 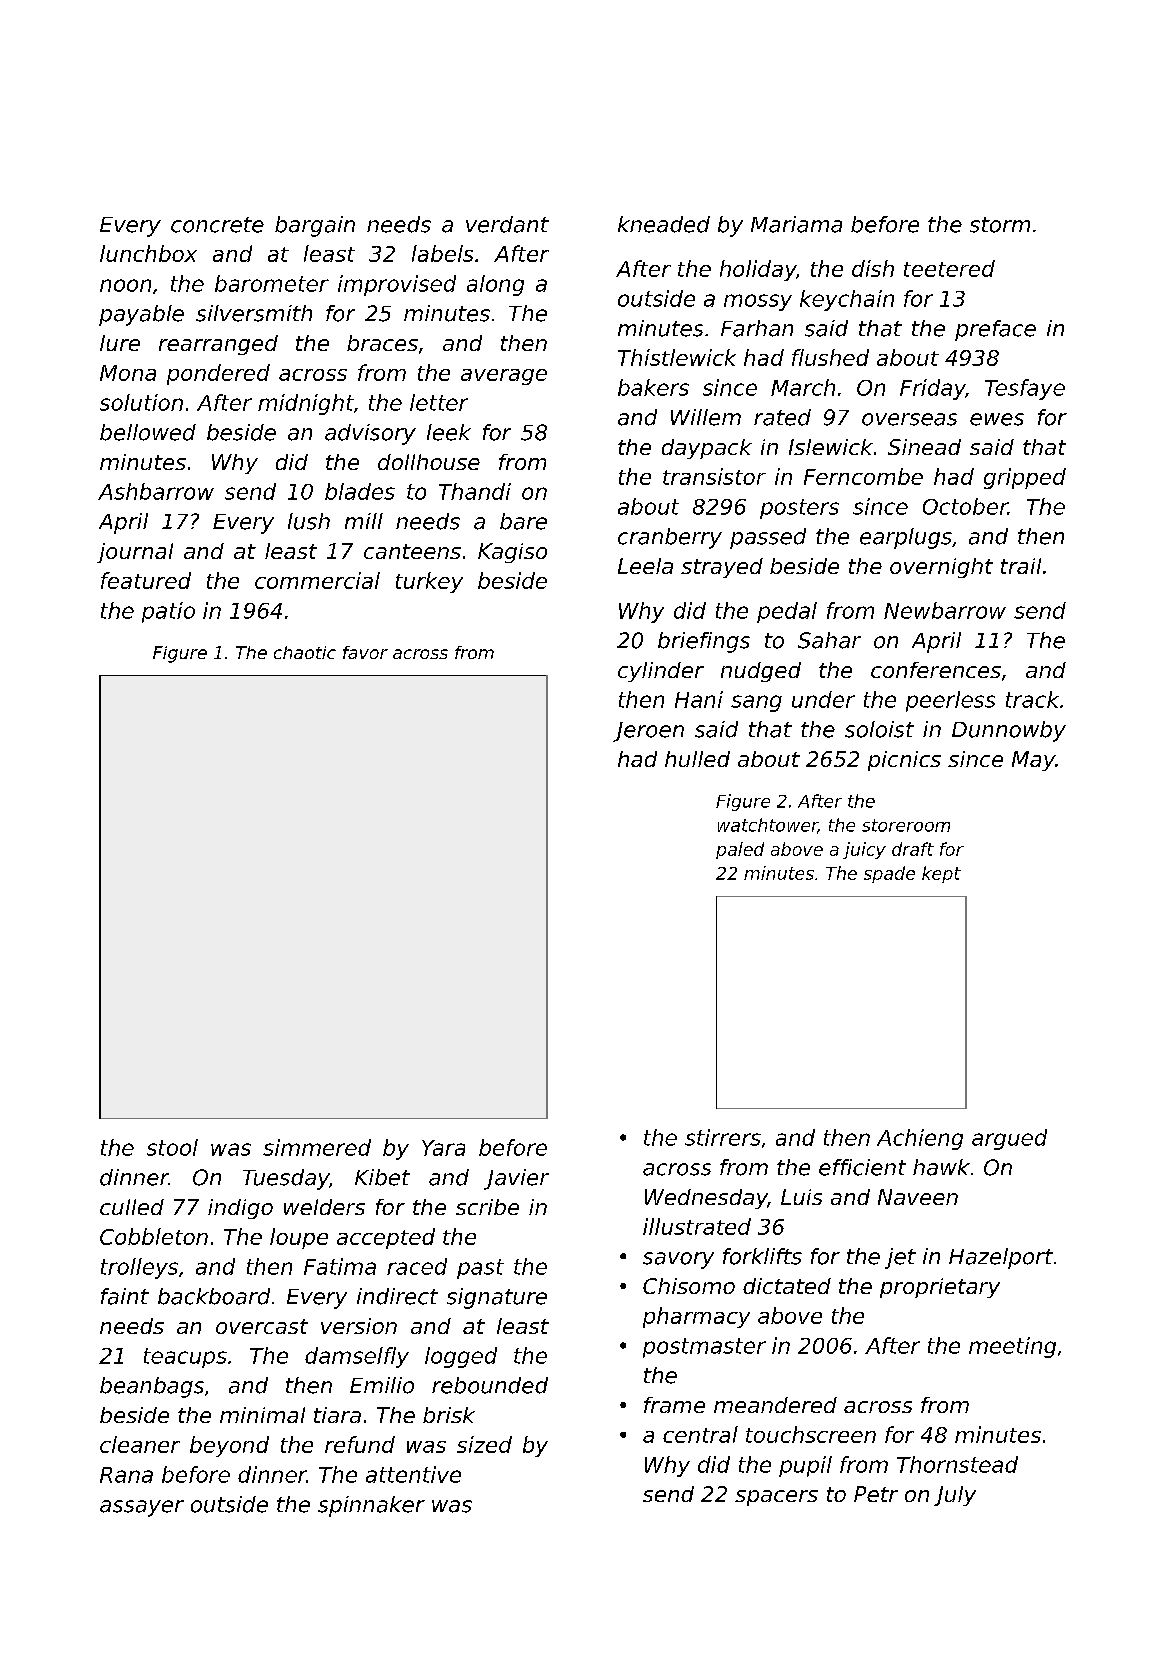 I want to click on scribe, so click(x=487, y=1207).
